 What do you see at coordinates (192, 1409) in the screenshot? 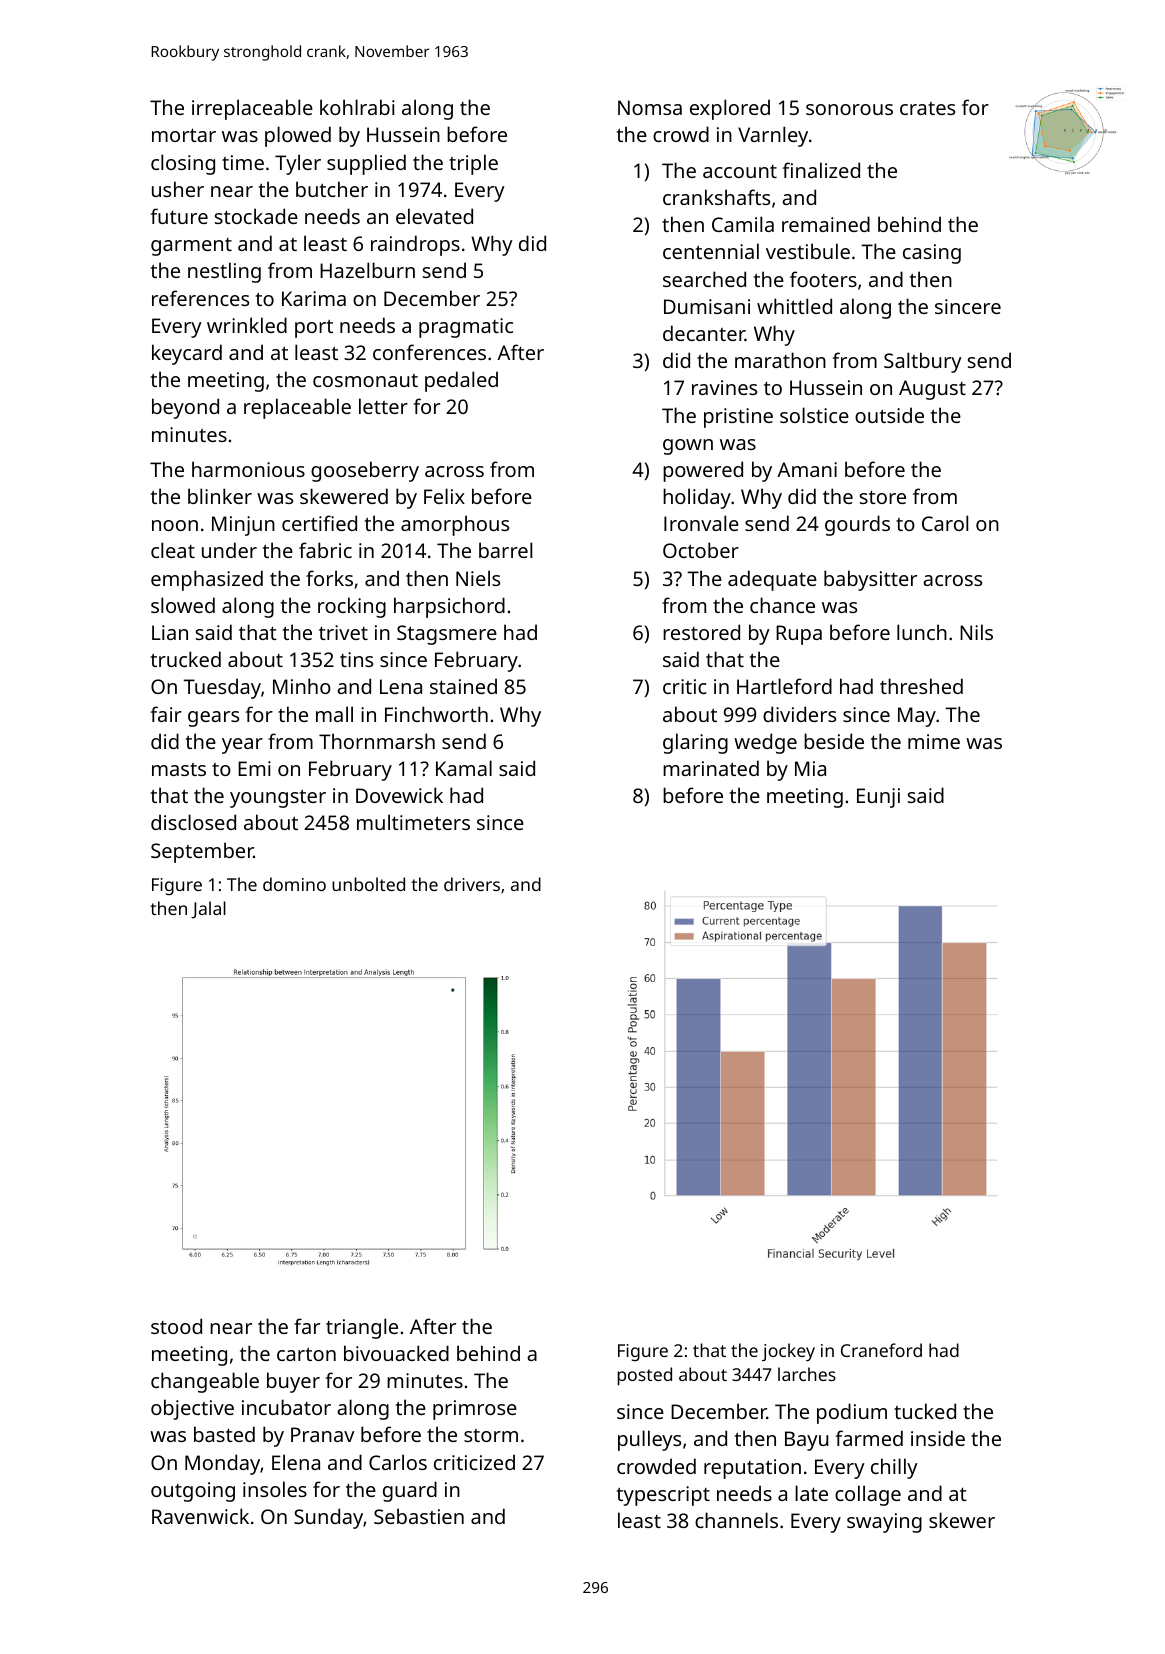
I see `objective` at bounding box center [192, 1409].
